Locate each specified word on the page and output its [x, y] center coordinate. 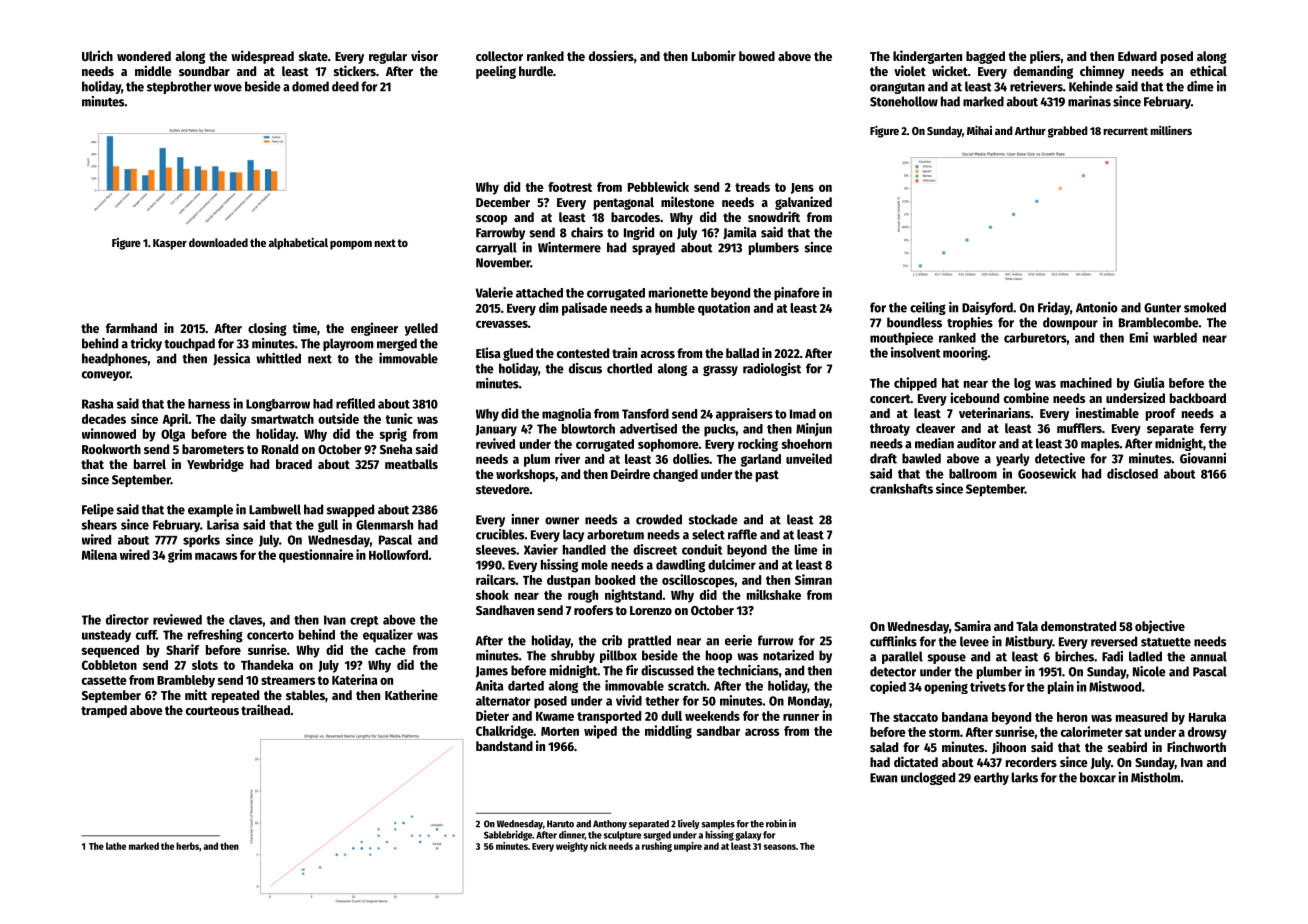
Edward [1137, 56]
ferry [1213, 429]
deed [345, 86]
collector [499, 56]
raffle [742, 534]
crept [364, 621]
